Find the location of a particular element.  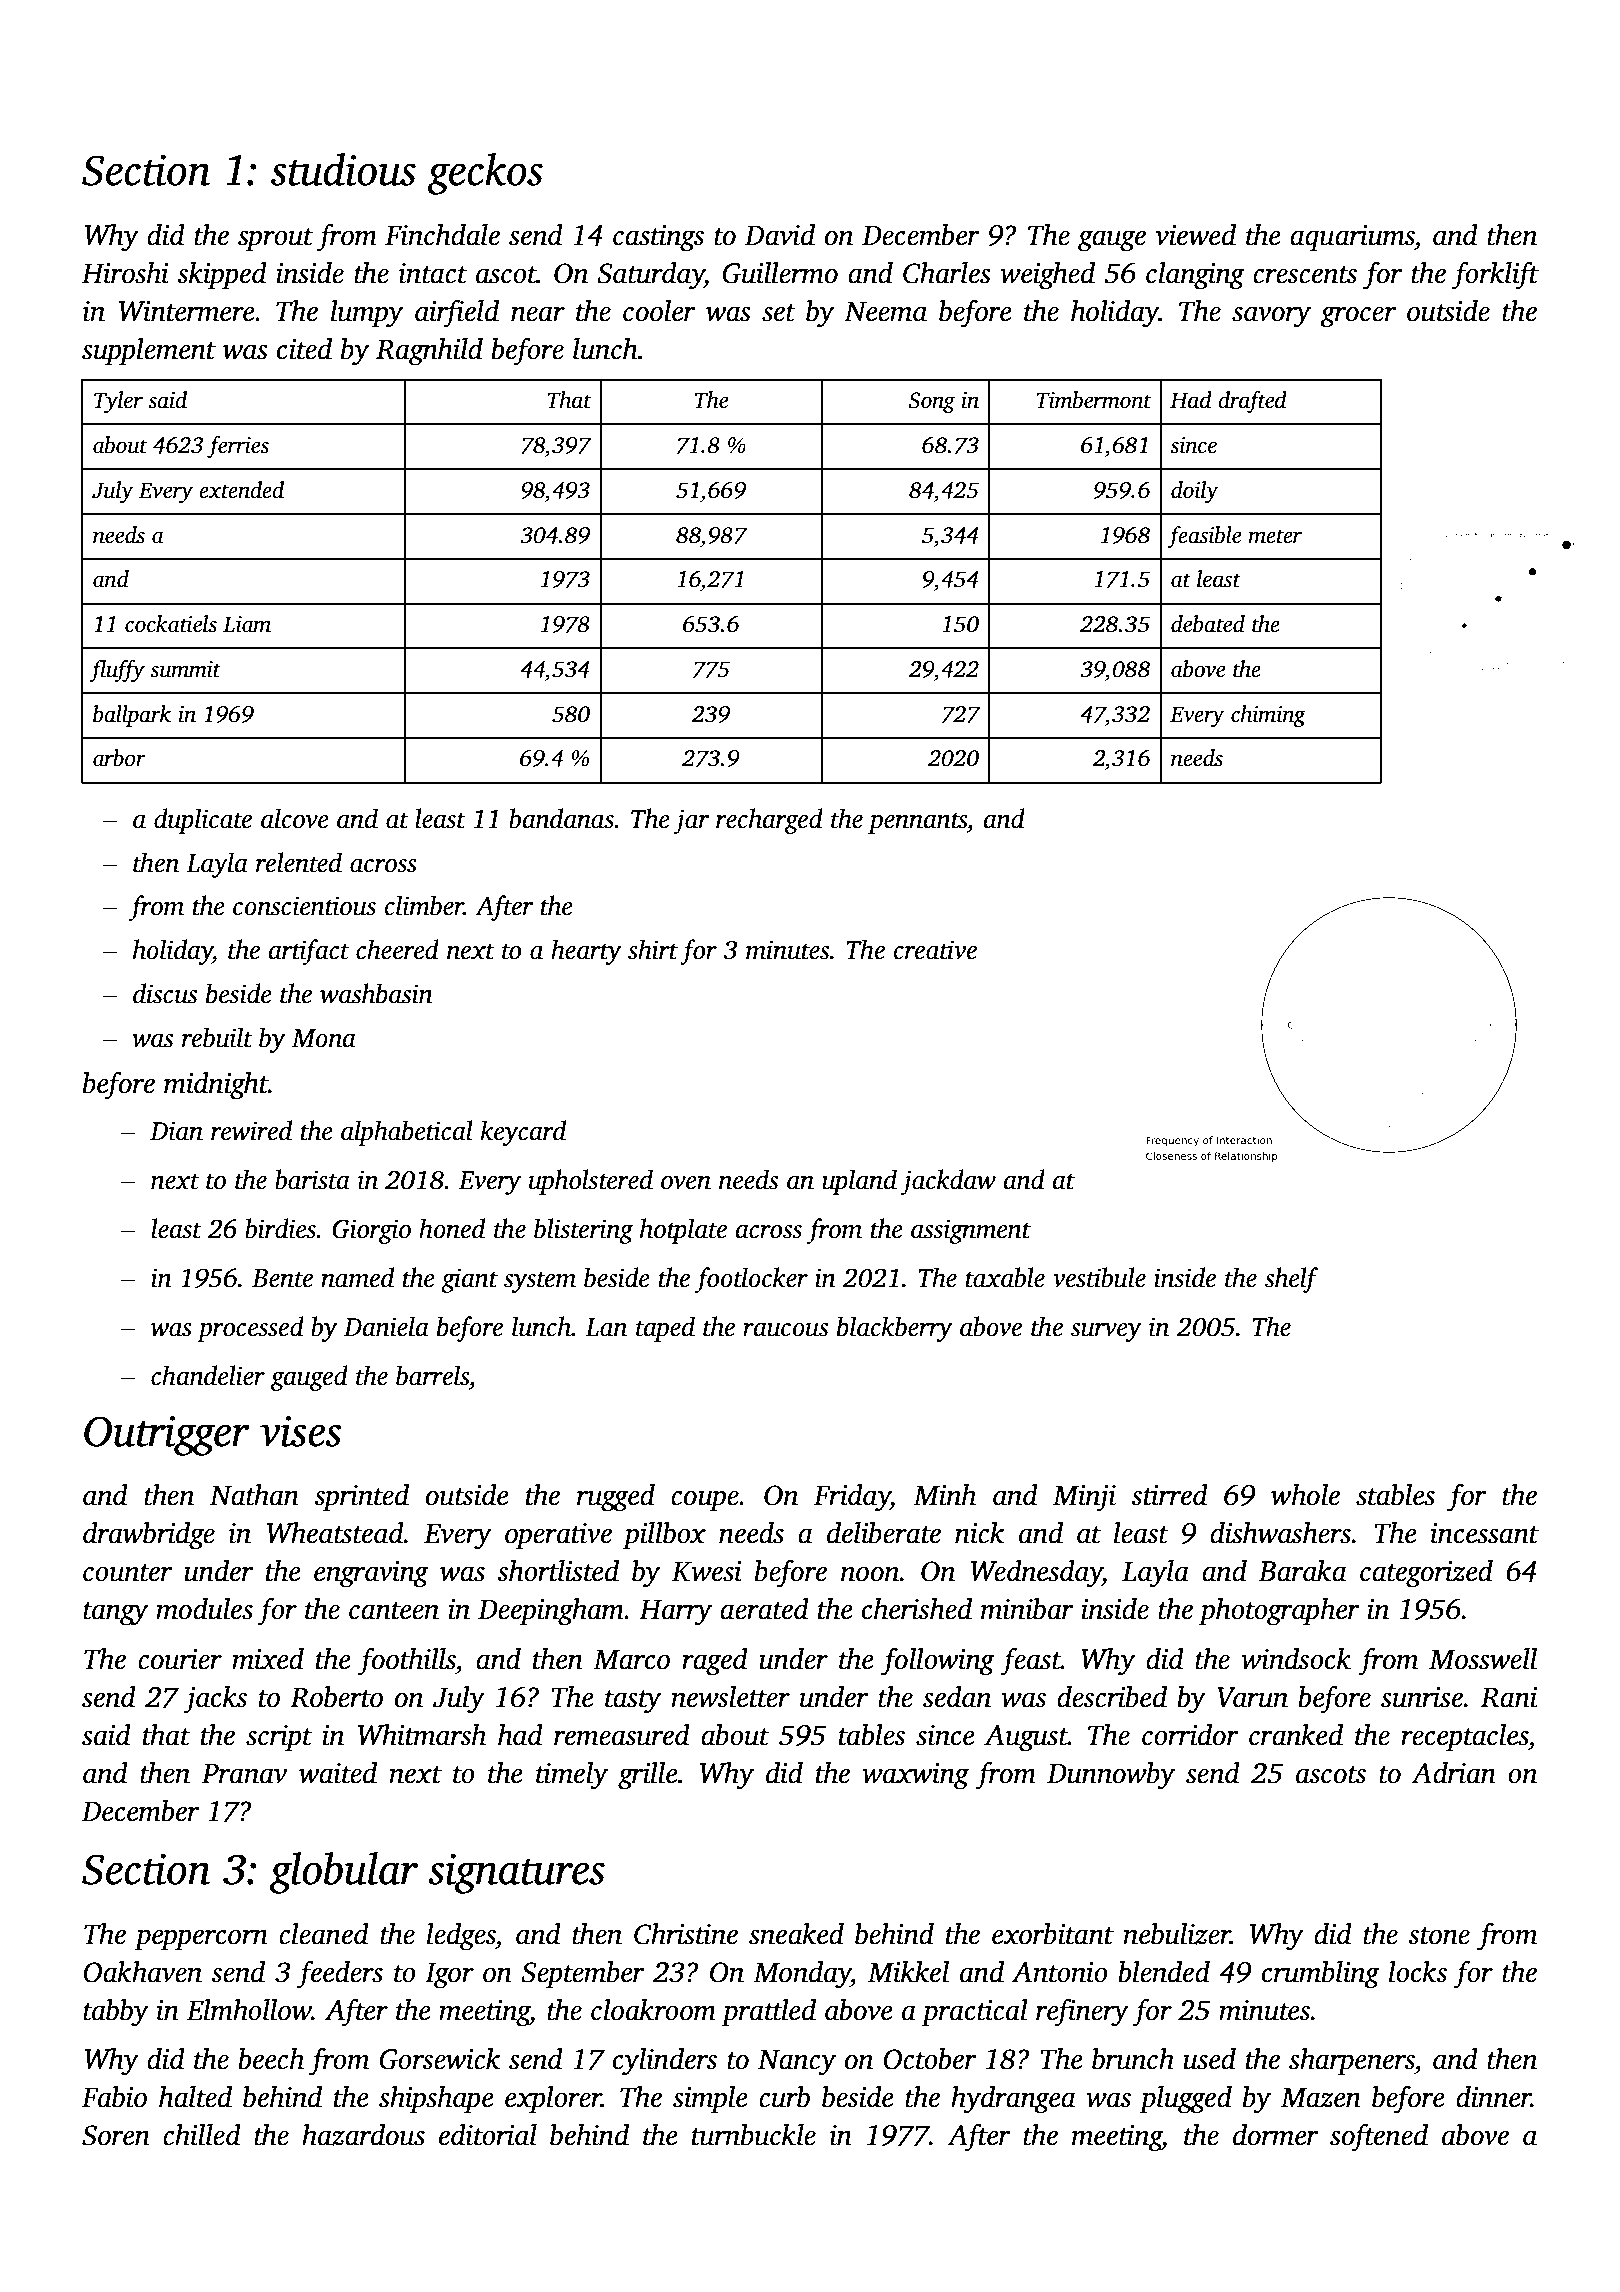

honed is located at coordinates (452, 1228).
